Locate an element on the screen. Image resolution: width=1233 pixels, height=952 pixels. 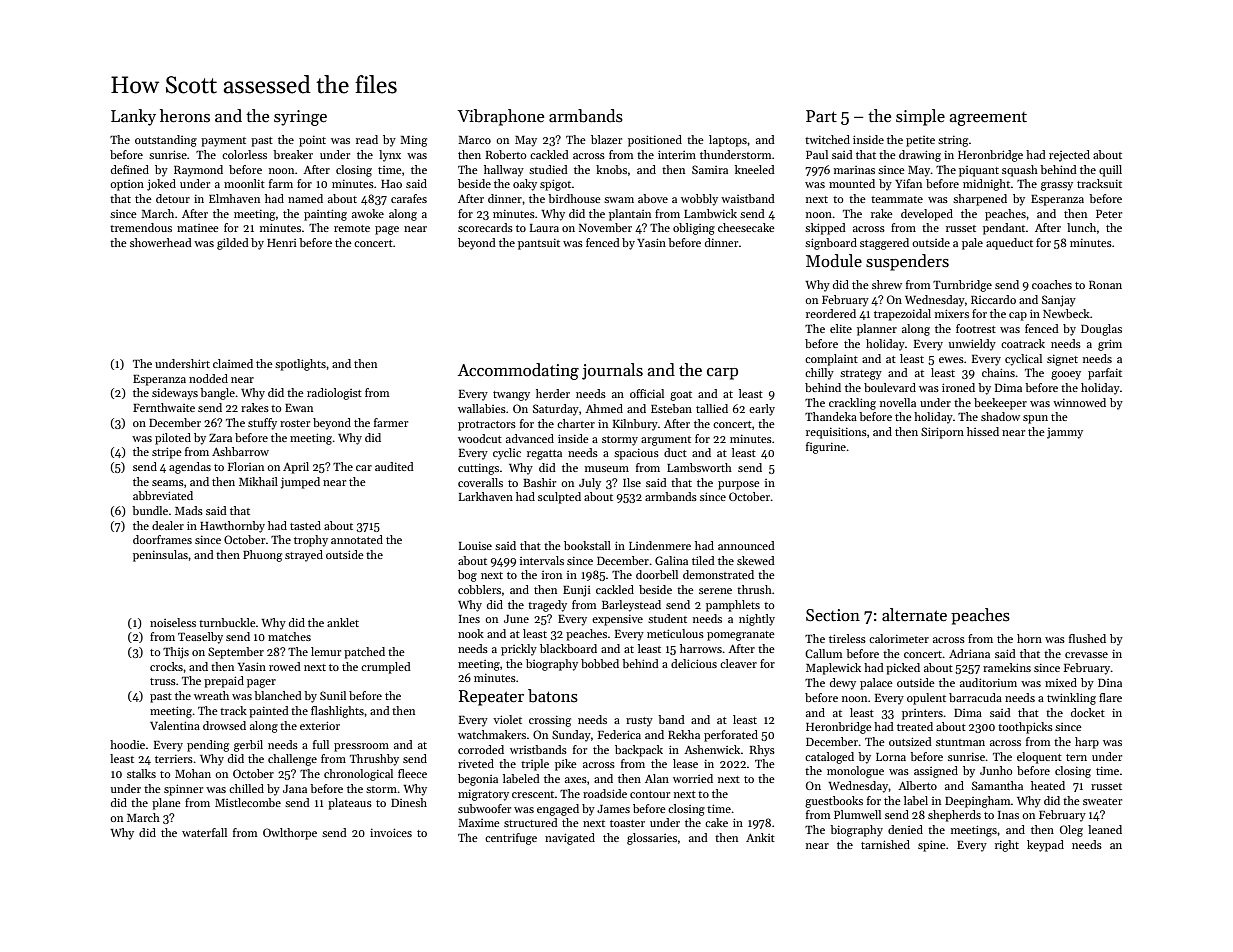
glossaries is located at coordinates (652, 839).
